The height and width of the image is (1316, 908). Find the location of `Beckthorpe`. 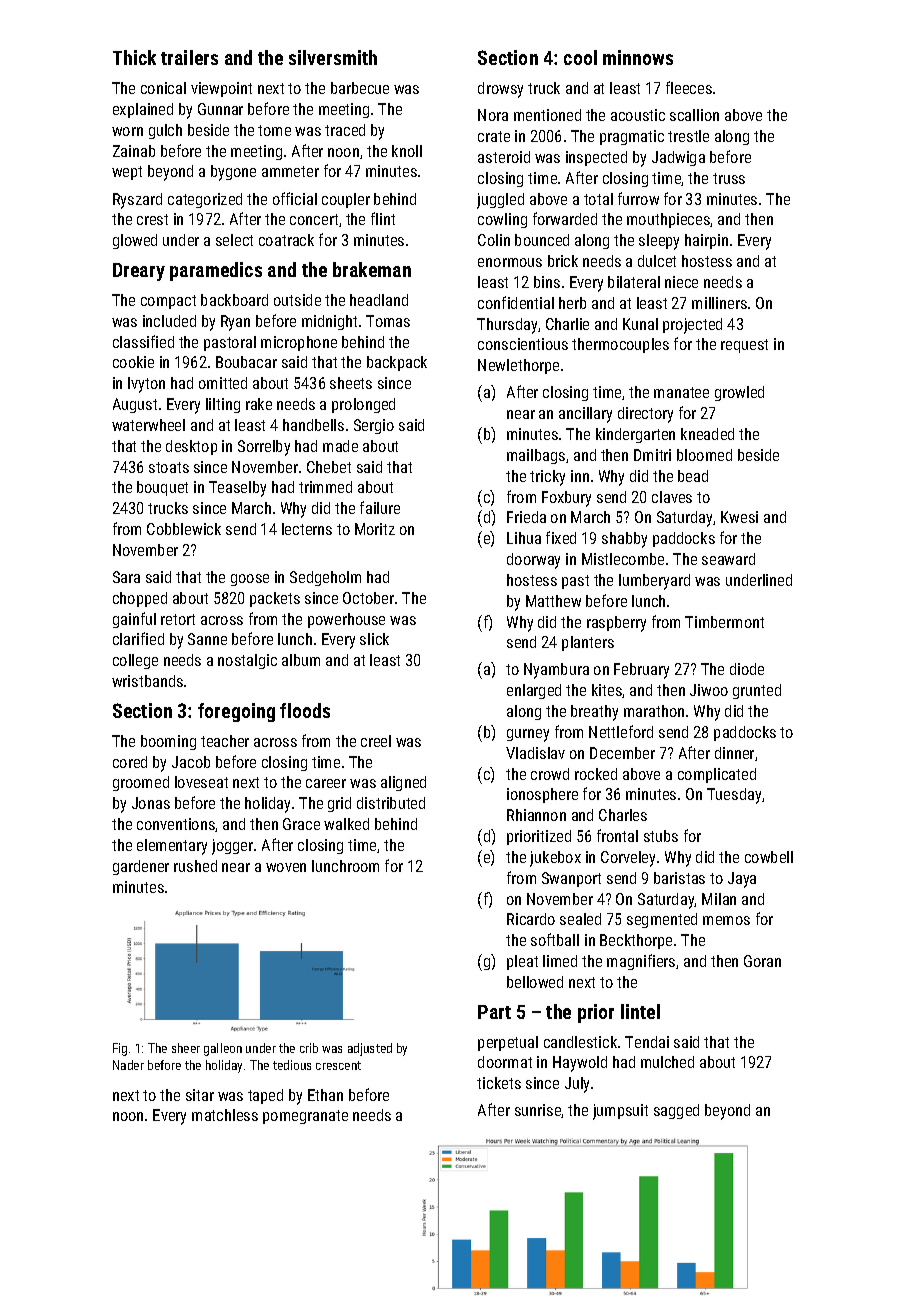

Beckthorpe is located at coordinates (636, 941).
